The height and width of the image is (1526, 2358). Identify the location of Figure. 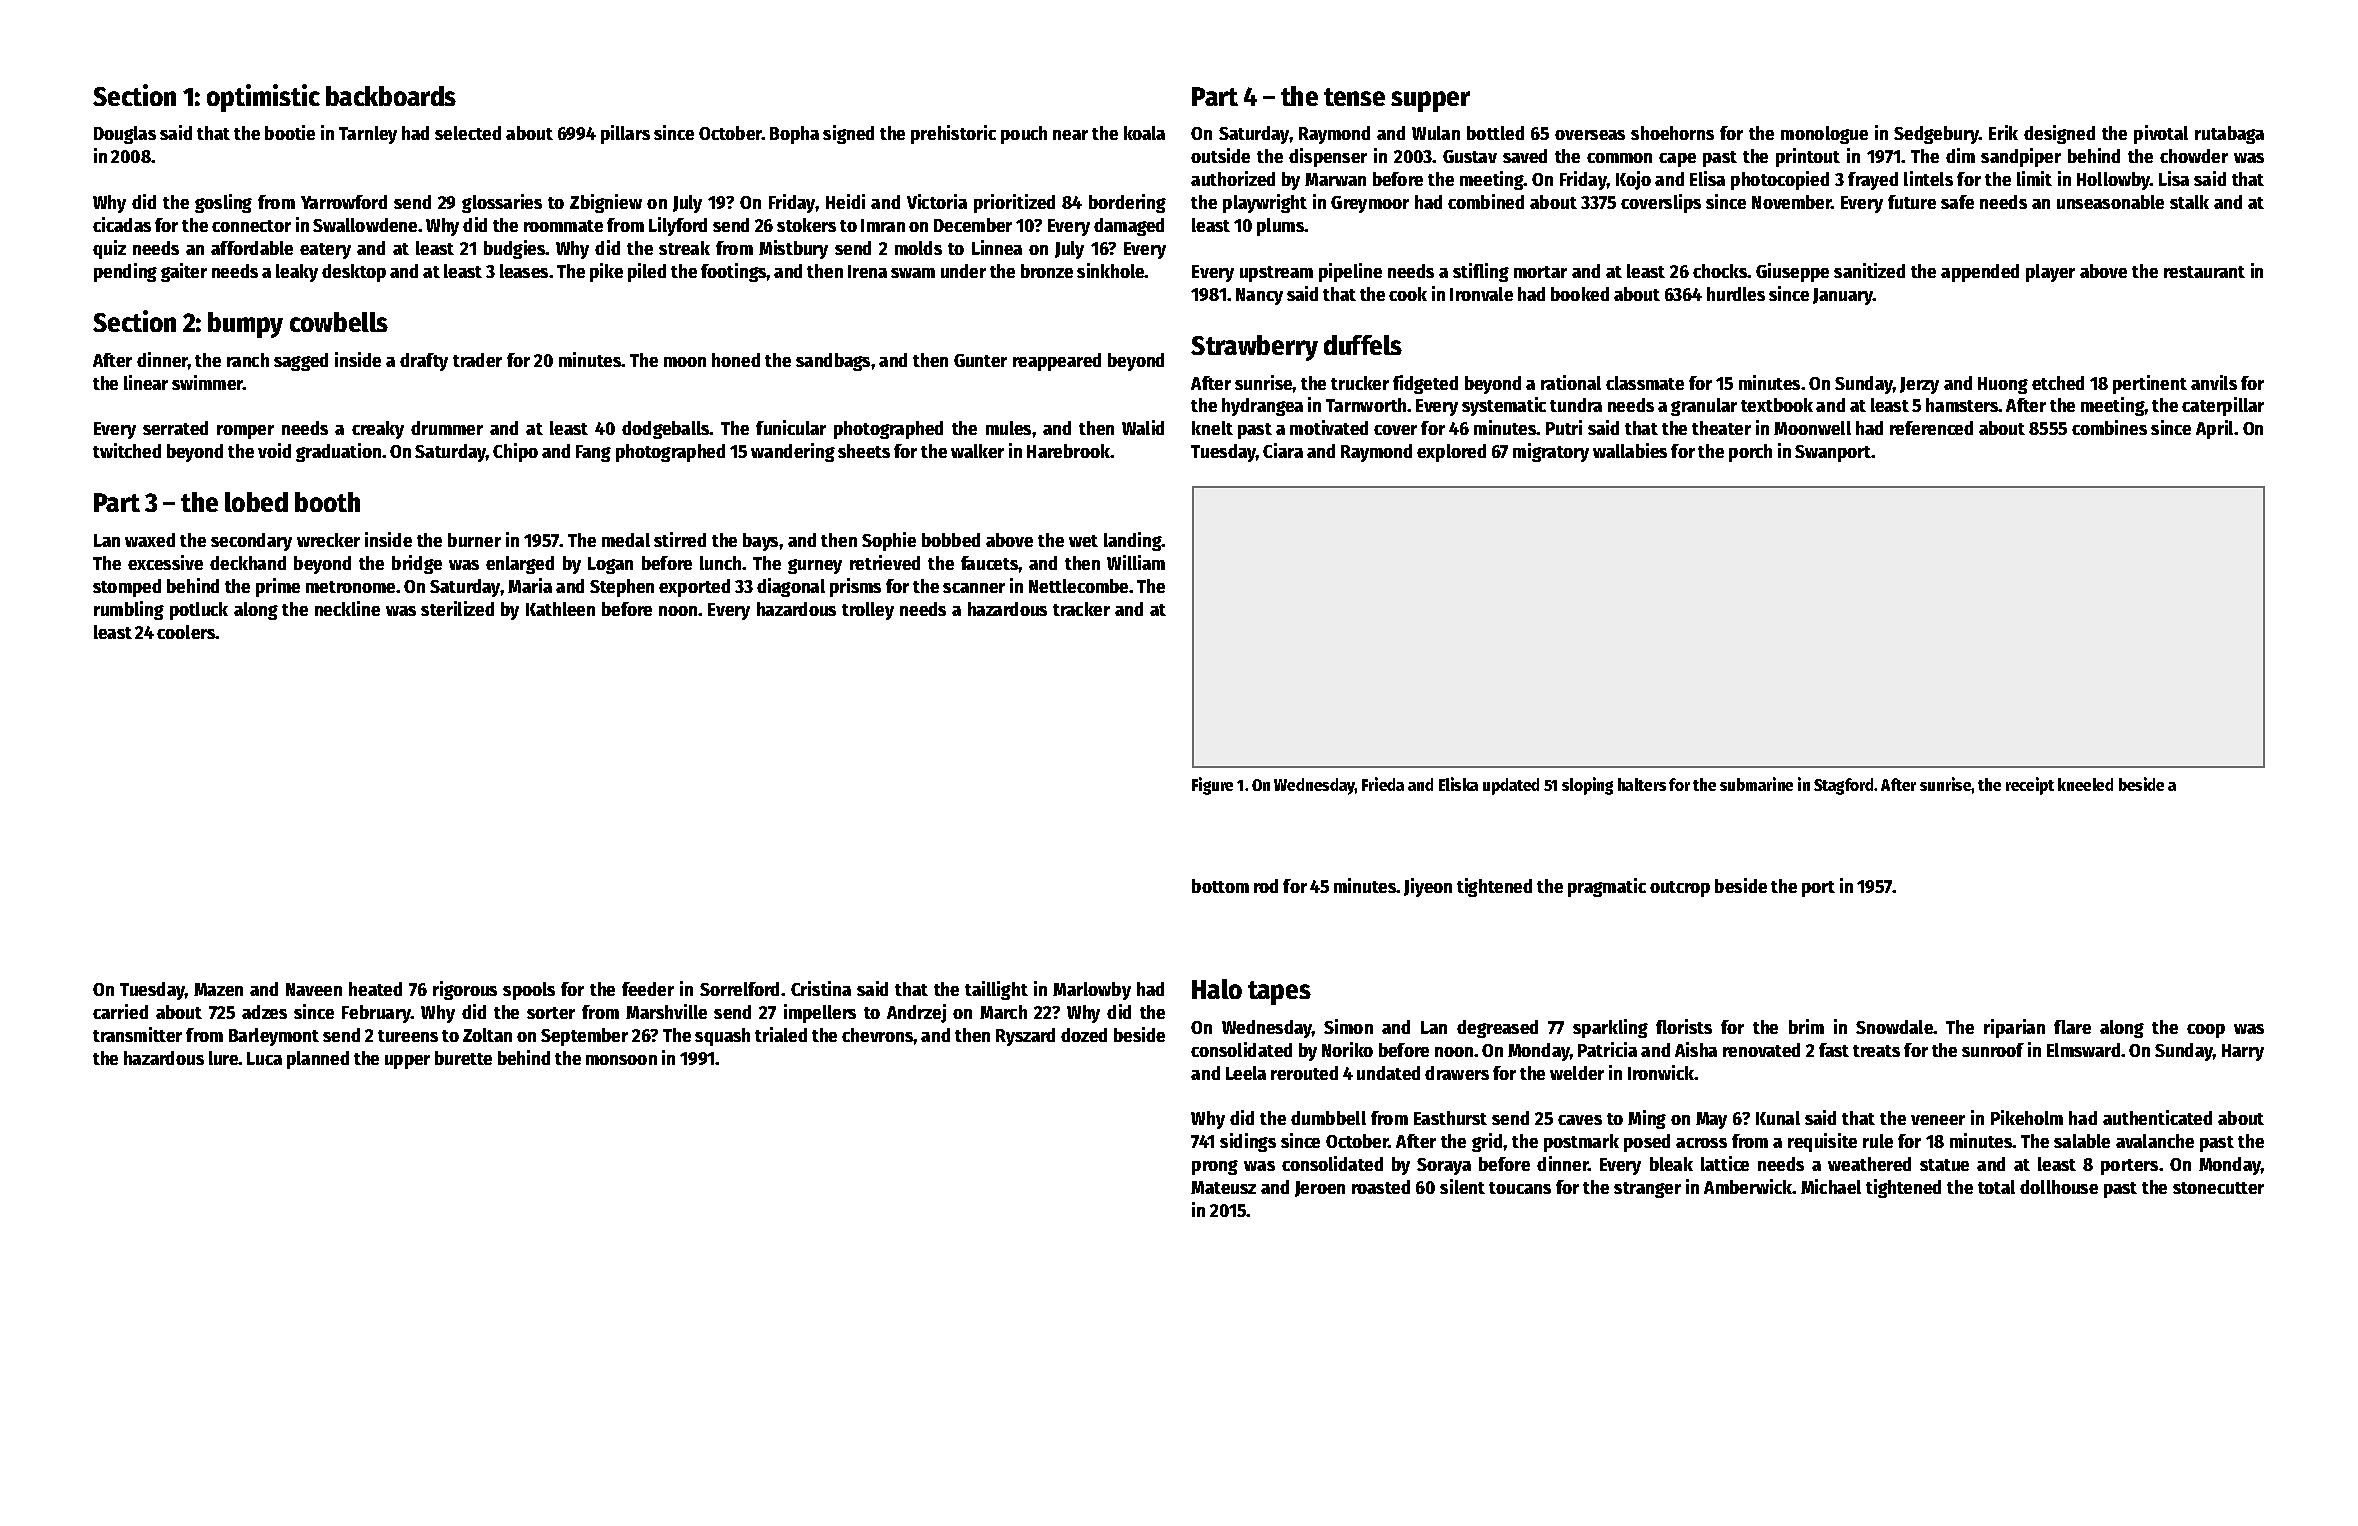
(1212, 786).
